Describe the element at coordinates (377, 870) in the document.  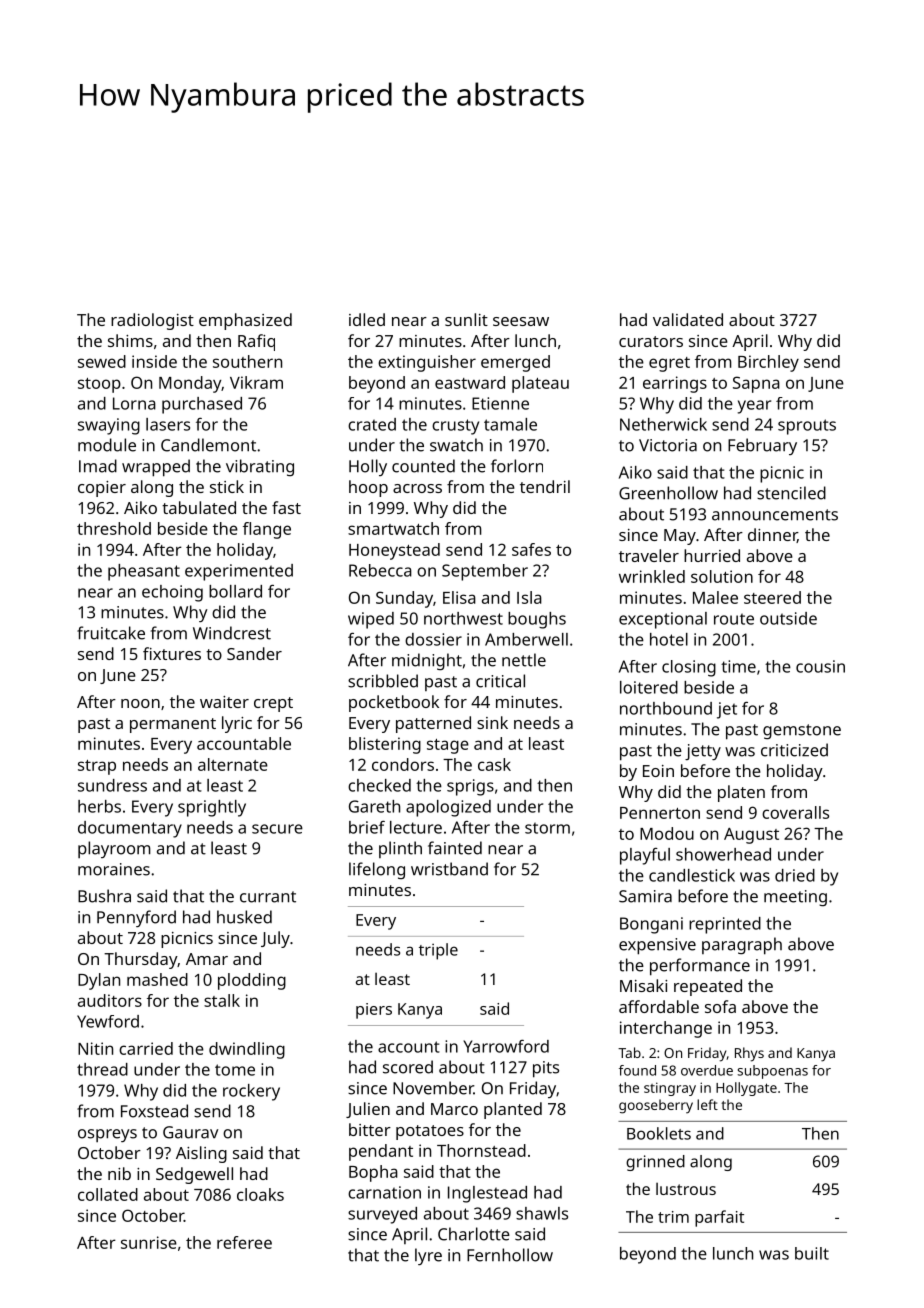
I see `lifelong` at that location.
